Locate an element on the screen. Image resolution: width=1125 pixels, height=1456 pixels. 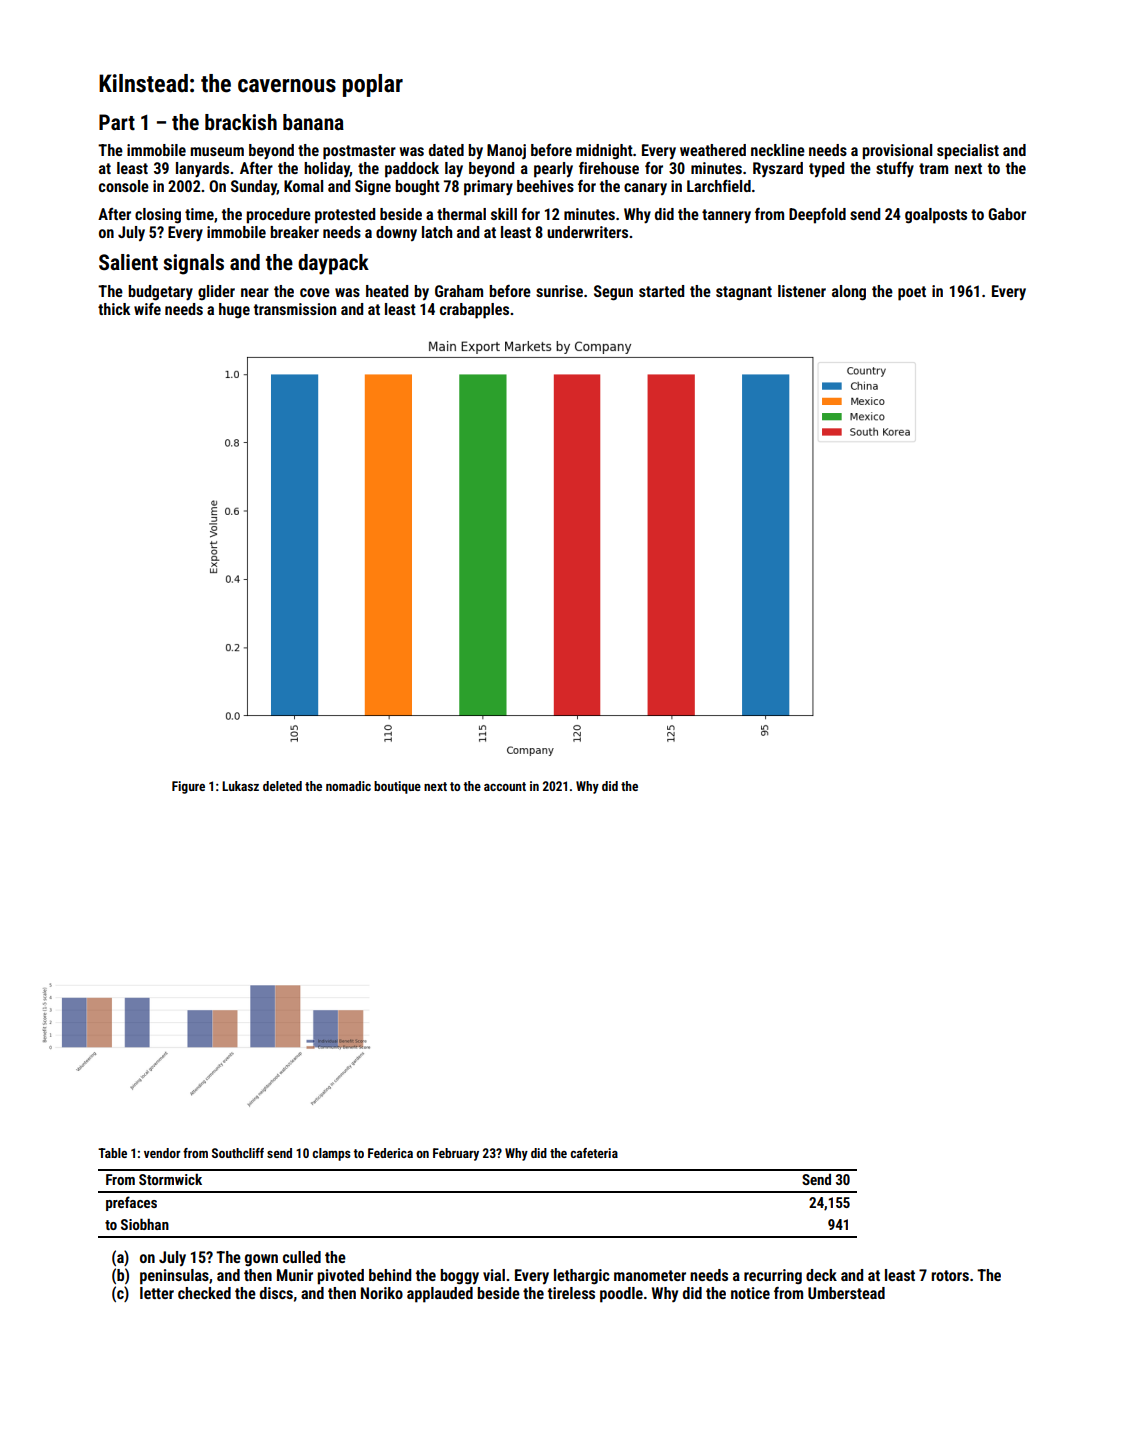
Table is located at coordinates (112, 1153).
